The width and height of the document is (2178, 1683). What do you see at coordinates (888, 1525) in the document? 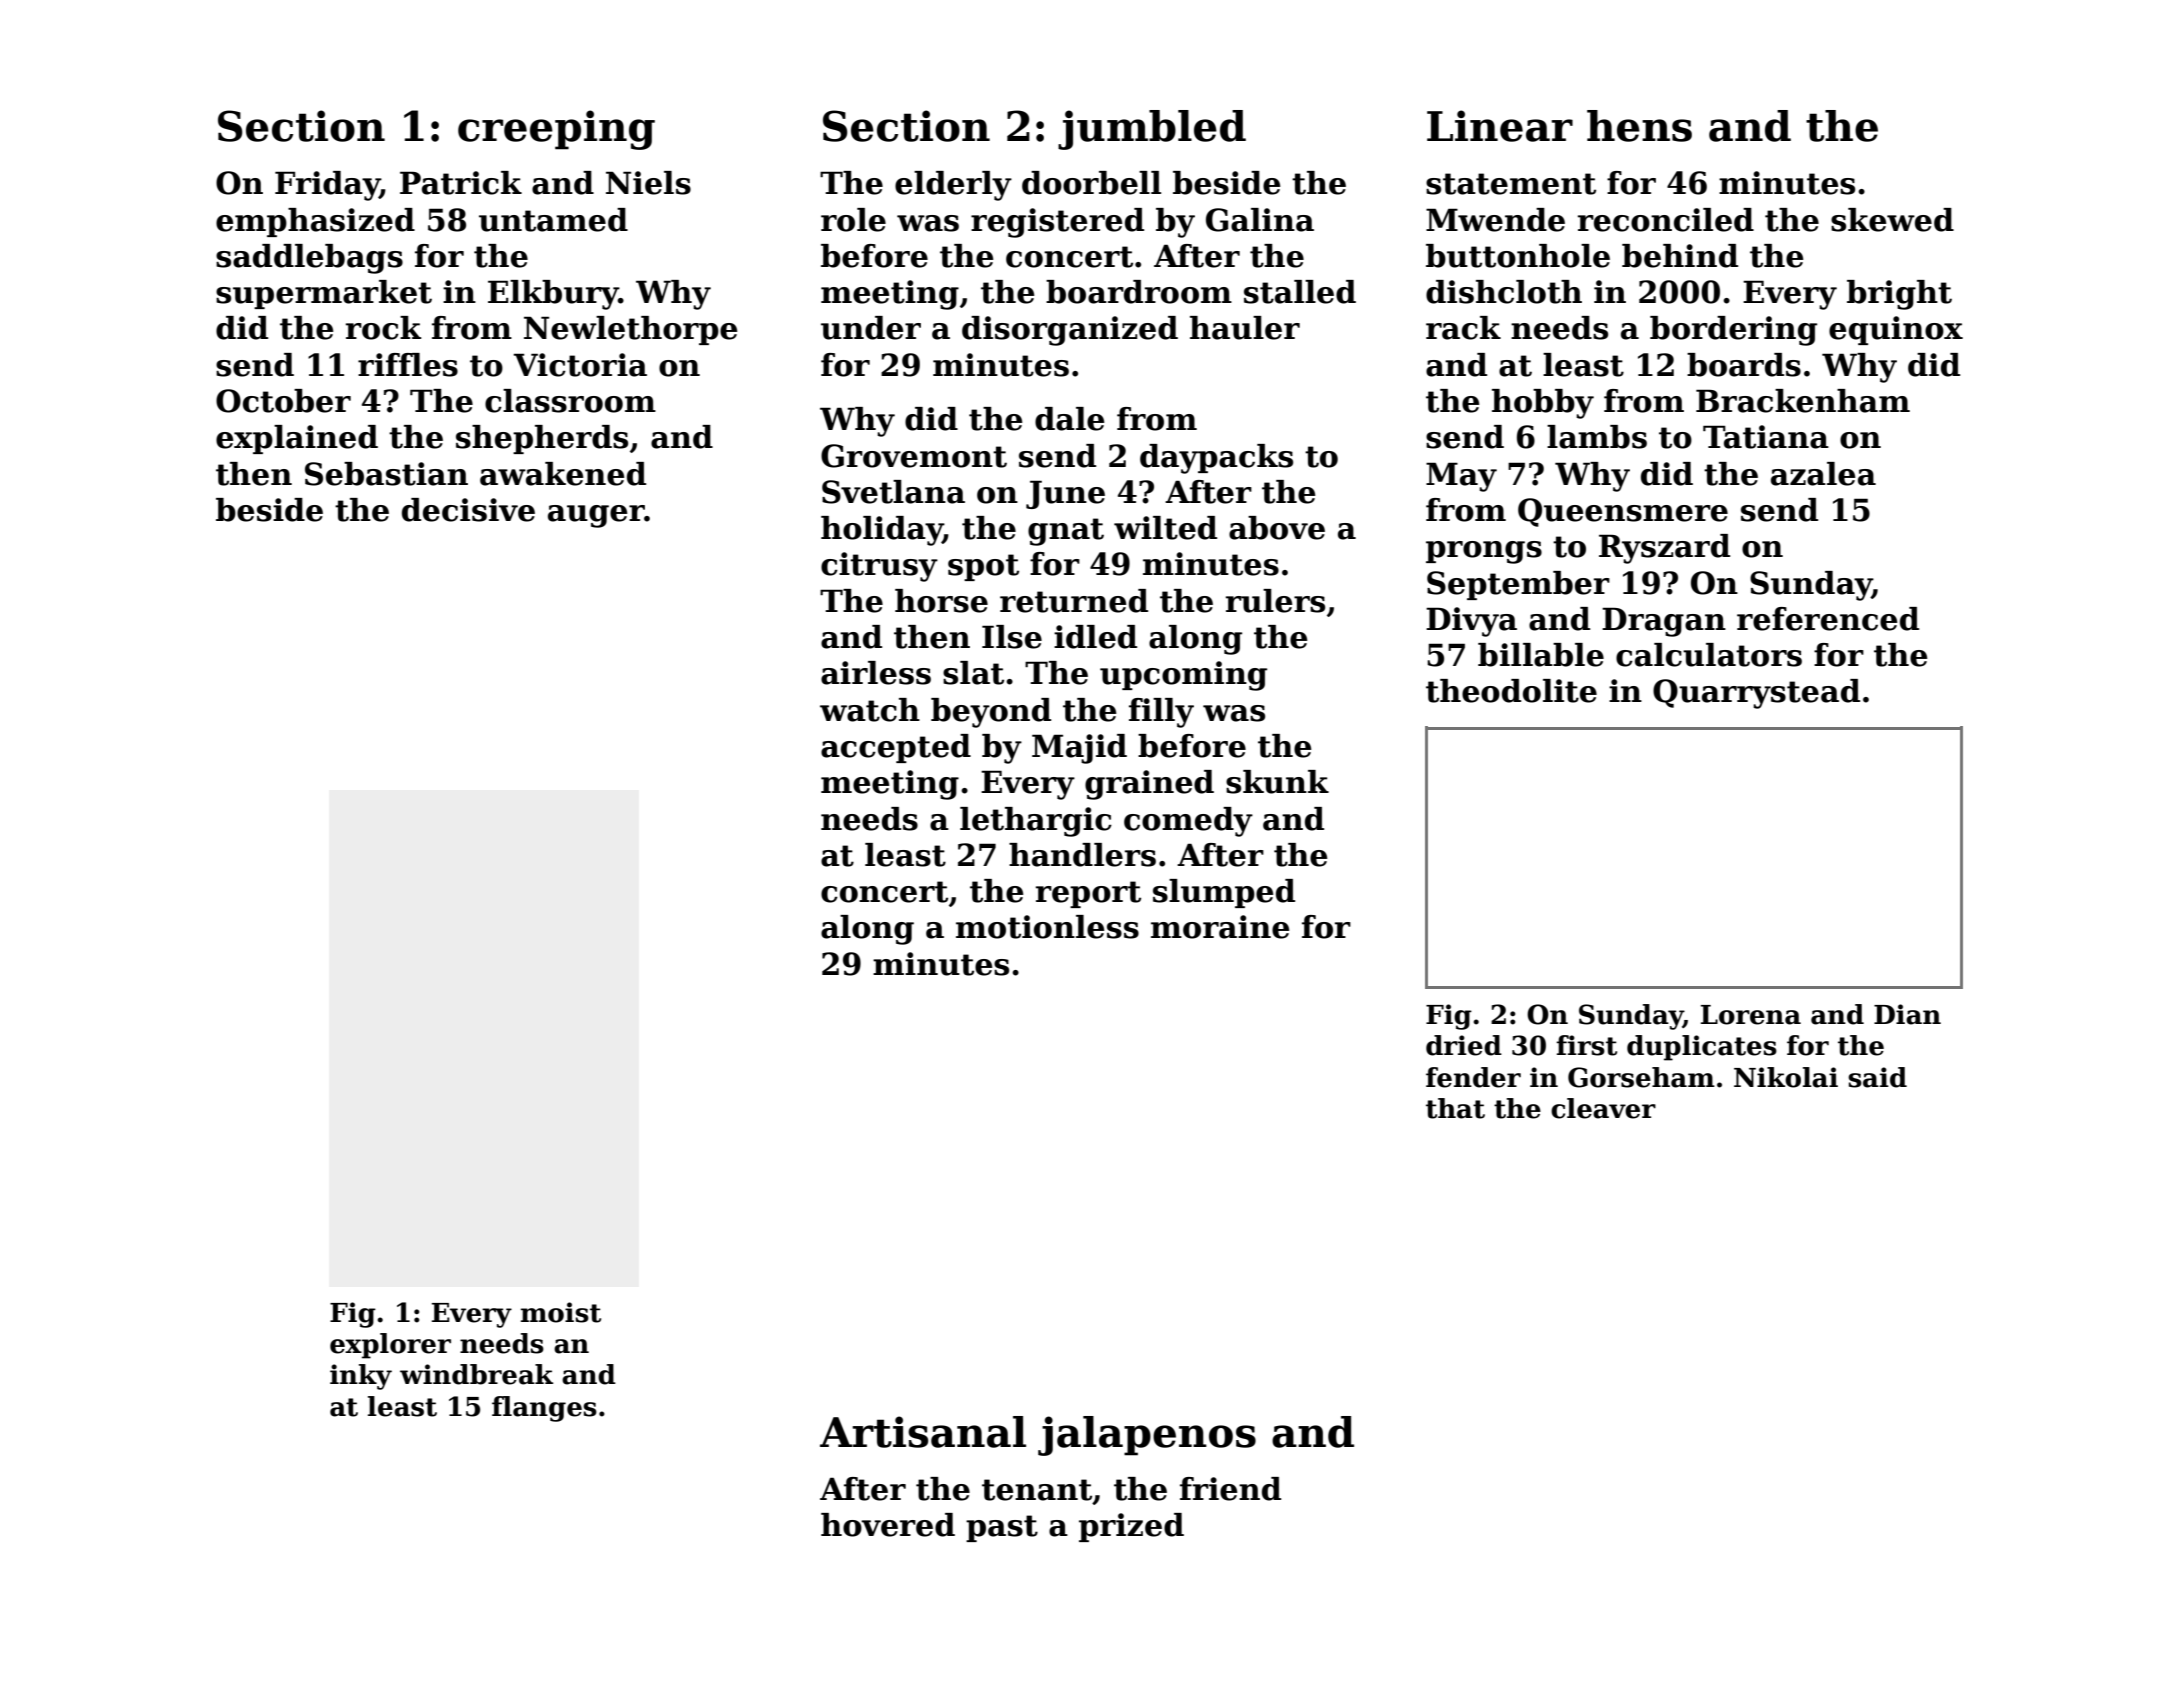
I see `hovered` at bounding box center [888, 1525].
